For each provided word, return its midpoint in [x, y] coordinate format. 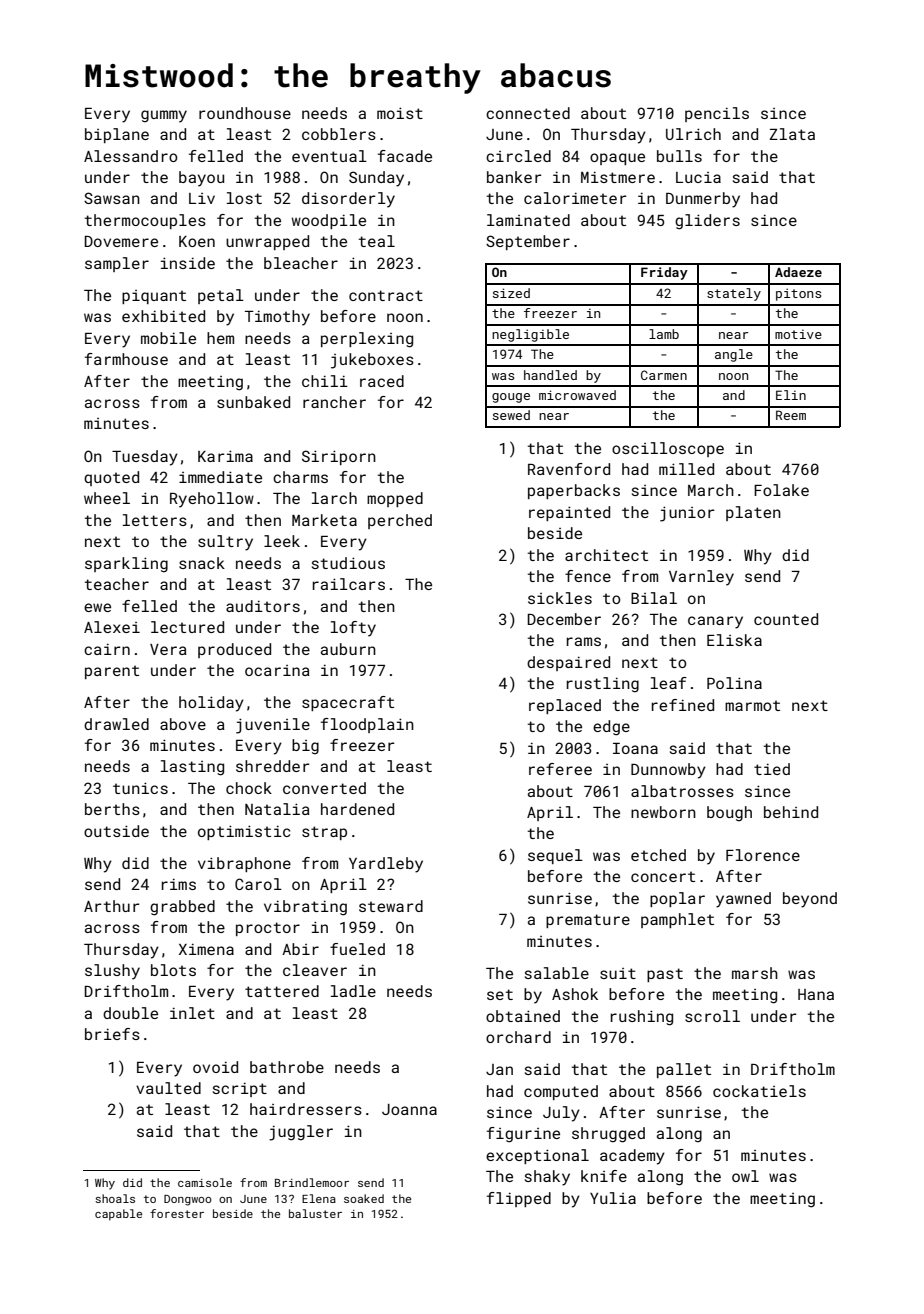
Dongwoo [188, 1200]
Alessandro [130, 156]
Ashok [575, 994]
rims [179, 884]
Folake [781, 490]
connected [528, 113]
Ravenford [569, 469]
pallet [684, 1070]
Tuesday [145, 458]
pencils [717, 114]
